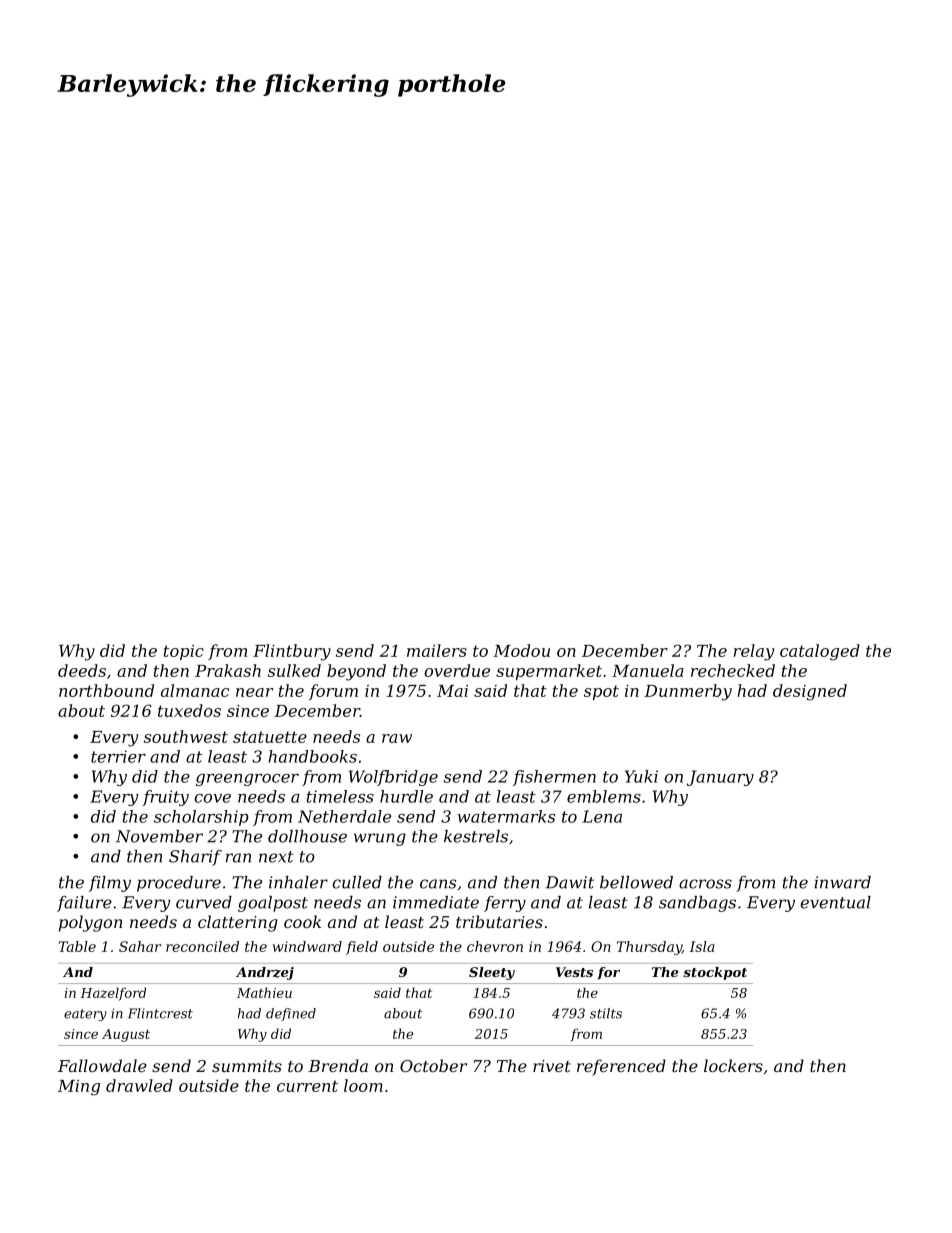 The height and width of the screenshot is (1233, 952). I want to click on Sleety, so click(492, 973).
